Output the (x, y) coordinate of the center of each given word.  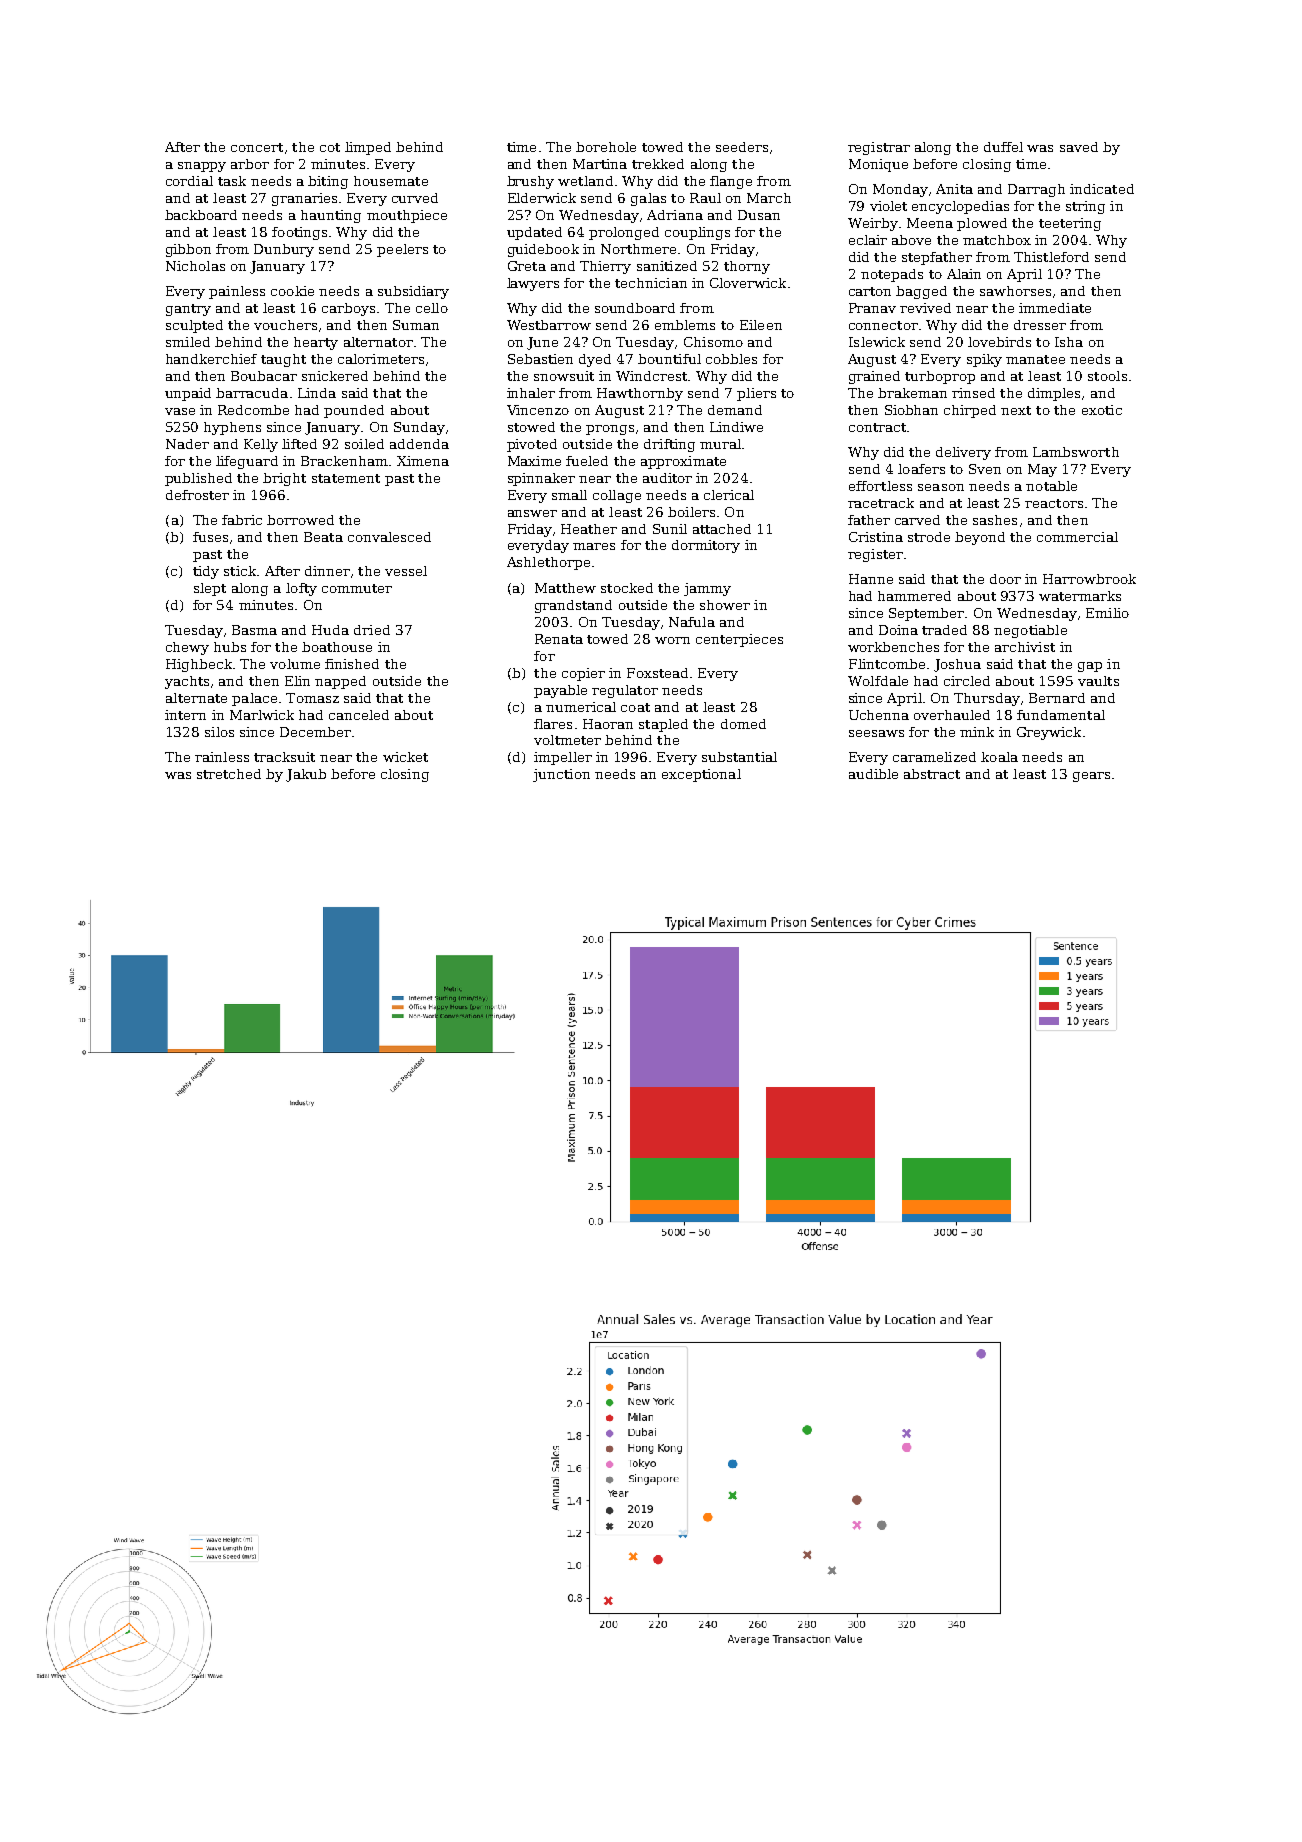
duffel (1003, 147)
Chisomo (713, 342)
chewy (187, 648)
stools (1107, 376)
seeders (742, 147)
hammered (914, 596)
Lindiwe (736, 427)
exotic (1102, 410)
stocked (627, 588)
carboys (348, 309)
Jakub (306, 775)
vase (180, 411)
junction (561, 775)
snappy (202, 167)
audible (873, 774)
